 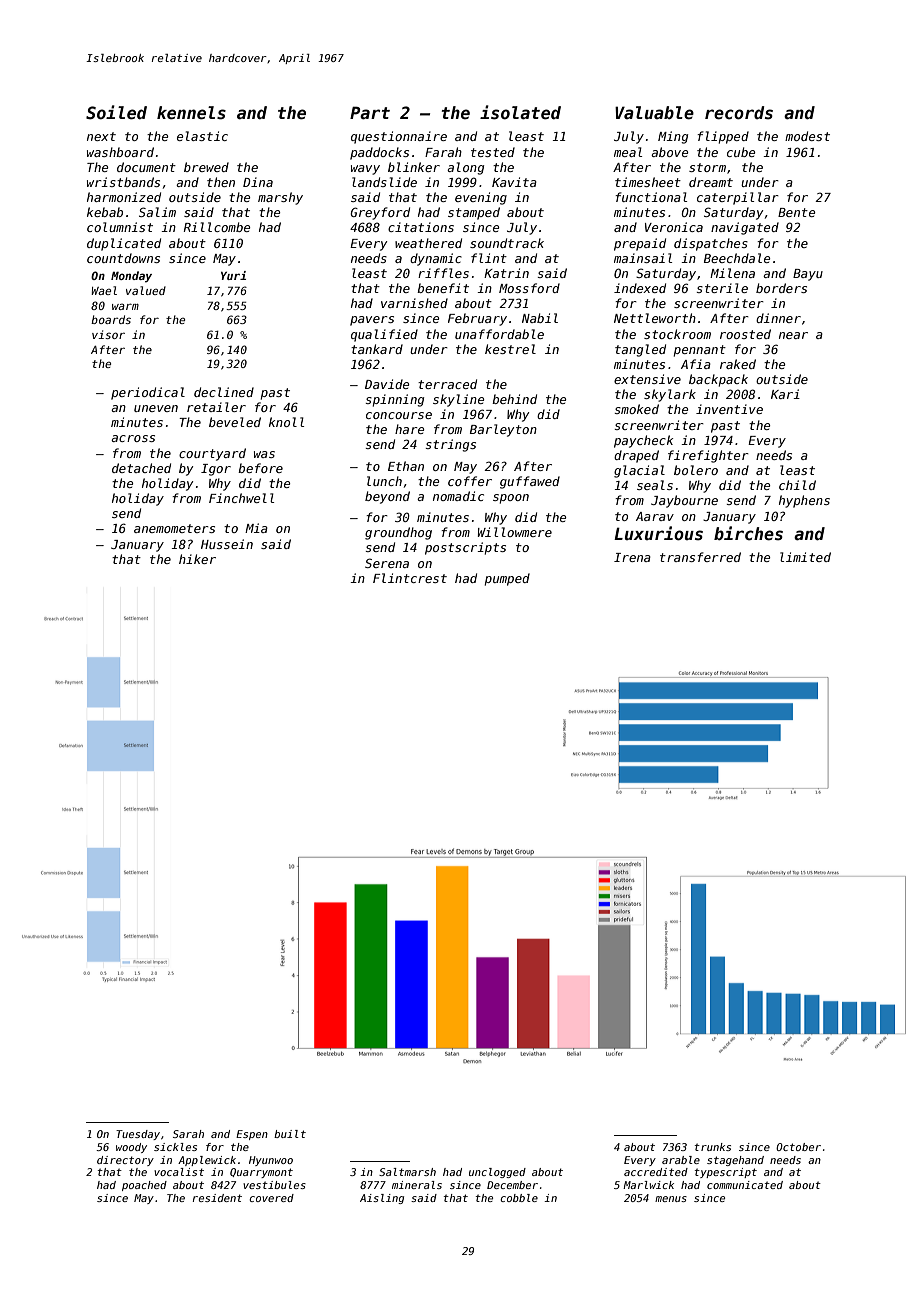 I want to click on transferred, so click(x=700, y=557).
